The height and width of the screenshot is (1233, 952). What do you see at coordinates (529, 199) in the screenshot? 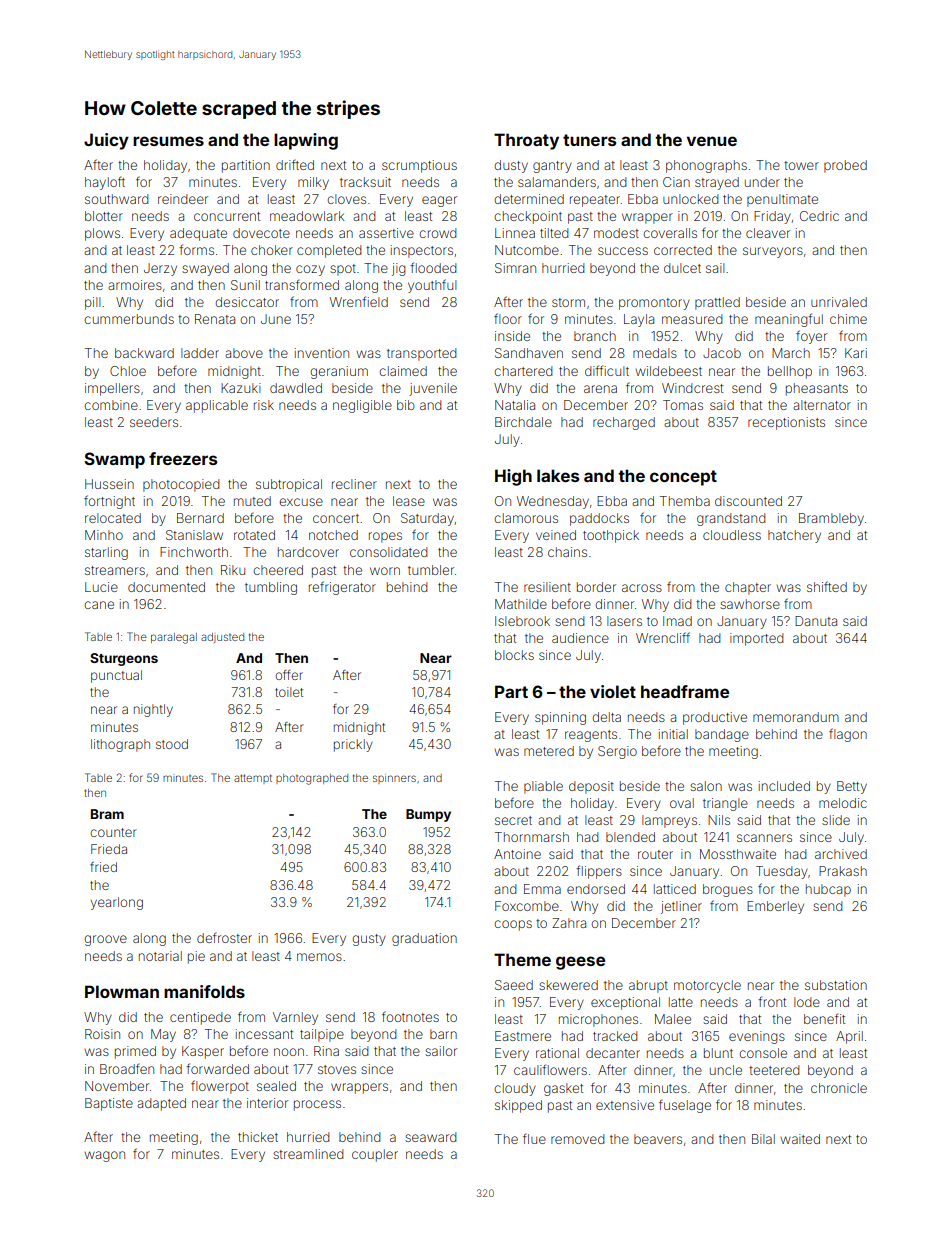
I see `determined` at bounding box center [529, 199].
